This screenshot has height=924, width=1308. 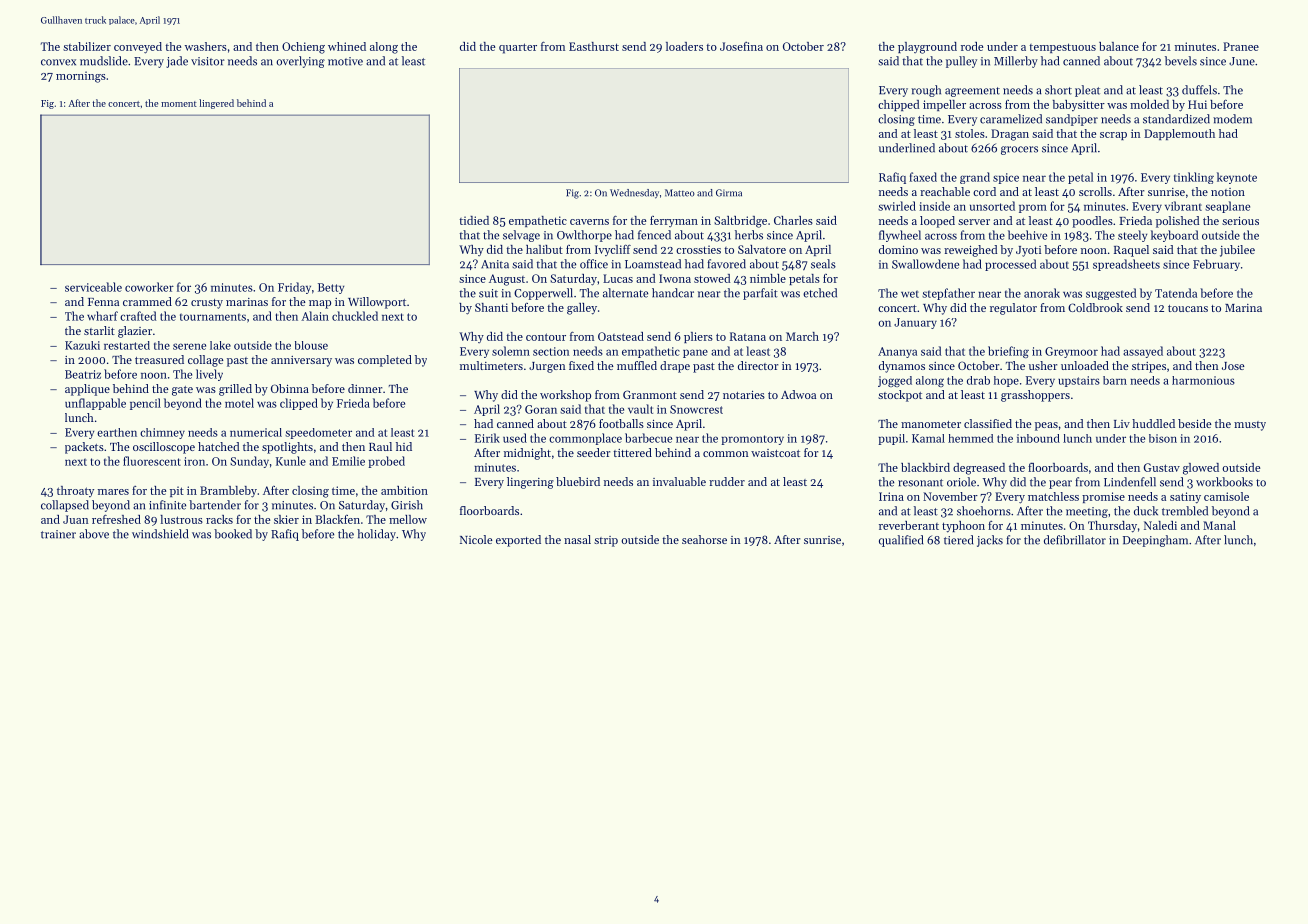 What do you see at coordinates (1250, 426) in the screenshot?
I see `musty` at bounding box center [1250, 426].
